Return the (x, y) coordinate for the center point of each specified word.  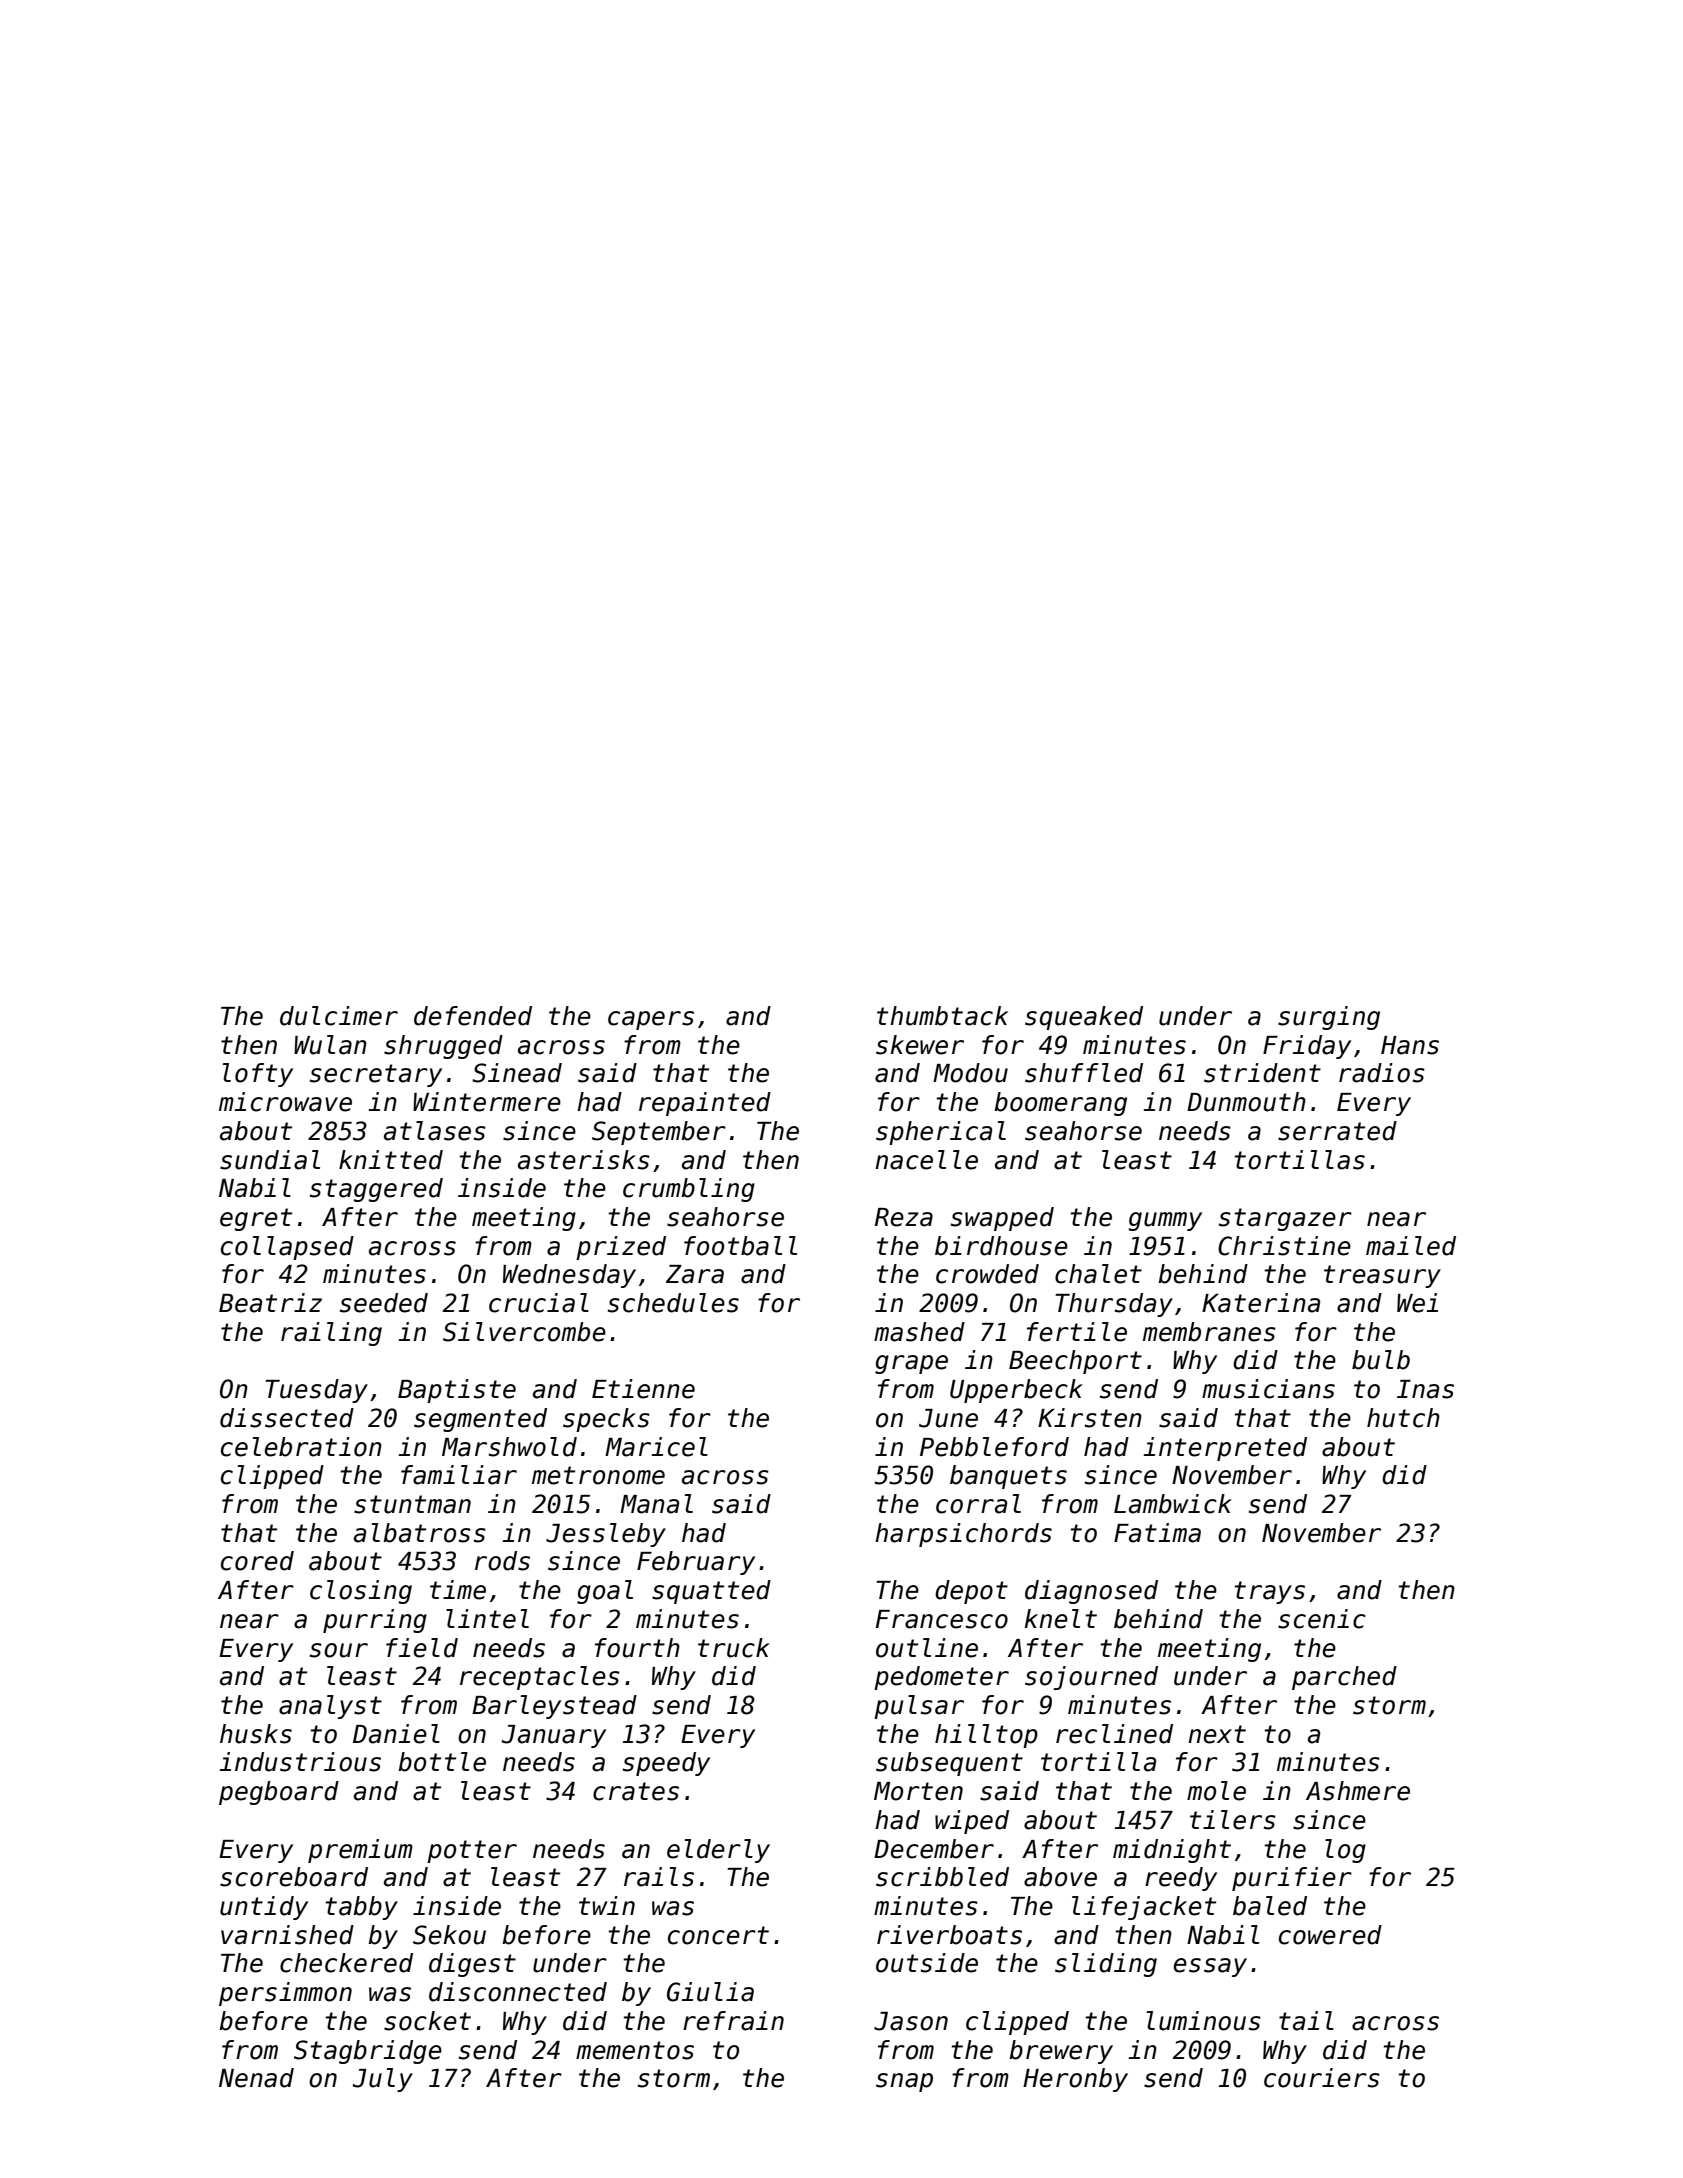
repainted (705, 1104)
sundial (270, 1160)
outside (927, 1963)
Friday (1307, 1047)
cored (257, 1561)
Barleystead (554, 1707)
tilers (1233, 1820)
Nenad (256, 2078)
